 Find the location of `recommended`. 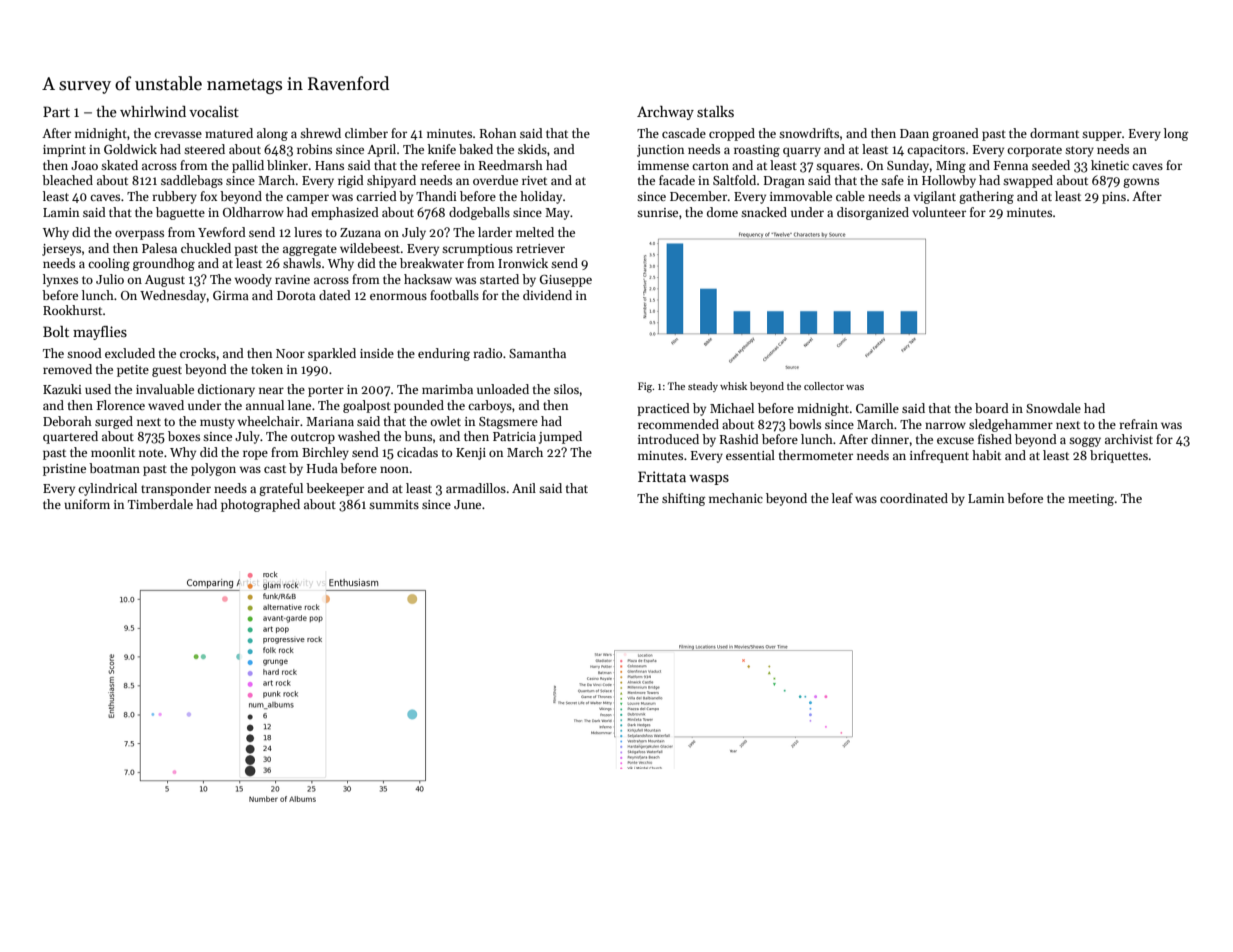

recommended is located at coordinates (678, 424).
